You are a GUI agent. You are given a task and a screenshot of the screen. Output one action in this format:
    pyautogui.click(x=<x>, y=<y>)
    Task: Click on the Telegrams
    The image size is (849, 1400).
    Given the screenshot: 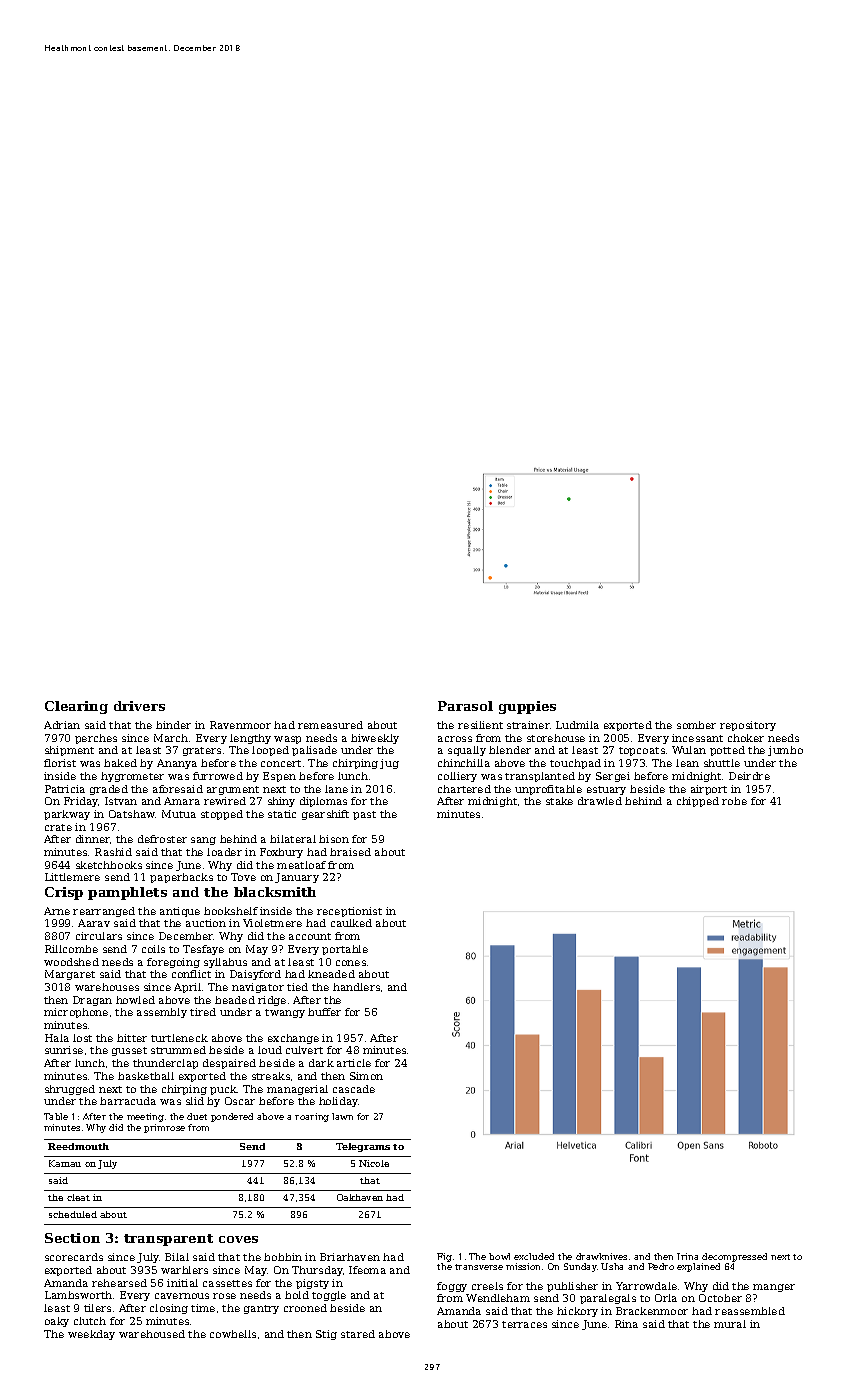 What is the action you would take?
    pyautogui.click(x=363, y=1147)
